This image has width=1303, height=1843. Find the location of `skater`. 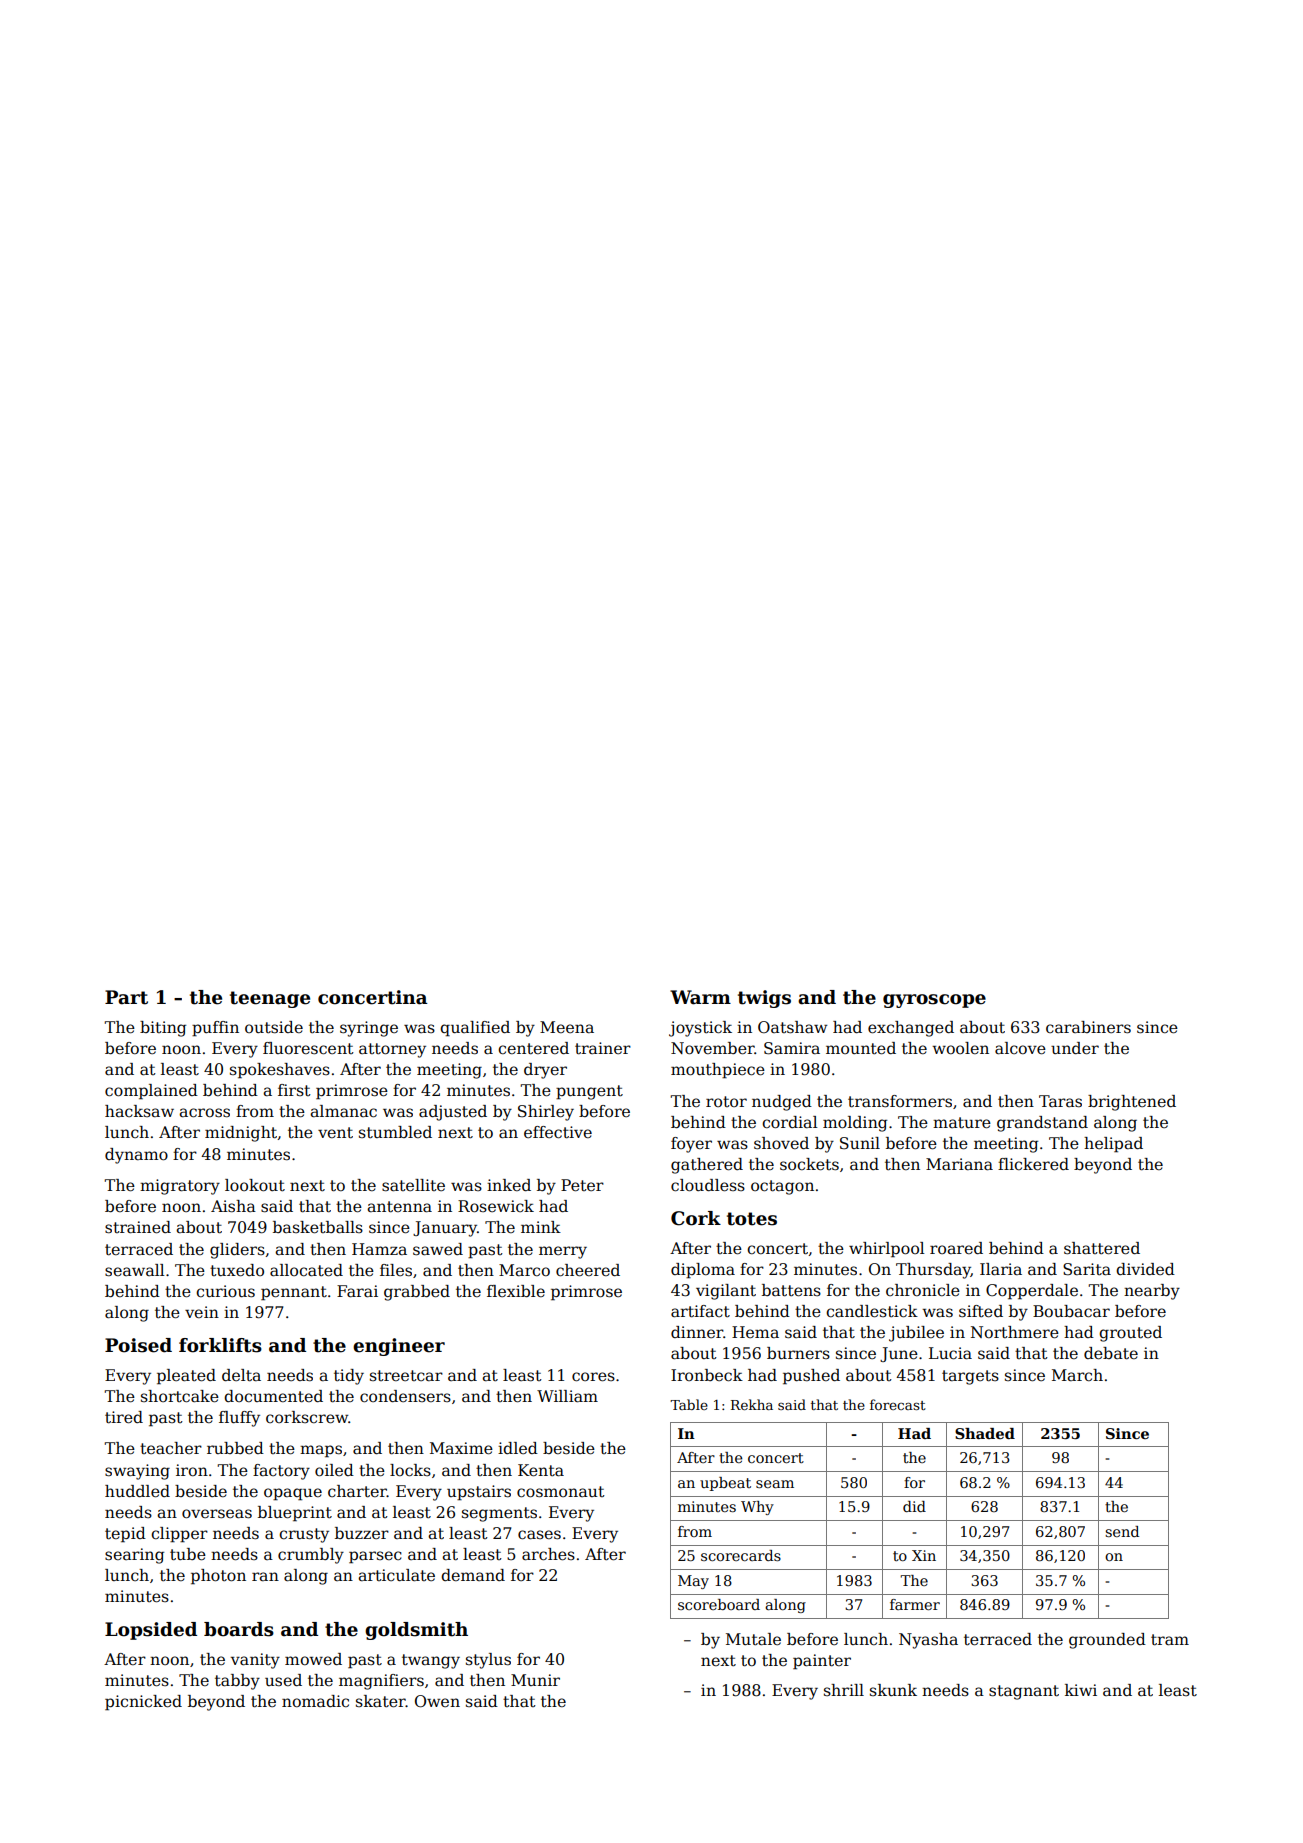

skater is located at coordinates (381, 1701).
